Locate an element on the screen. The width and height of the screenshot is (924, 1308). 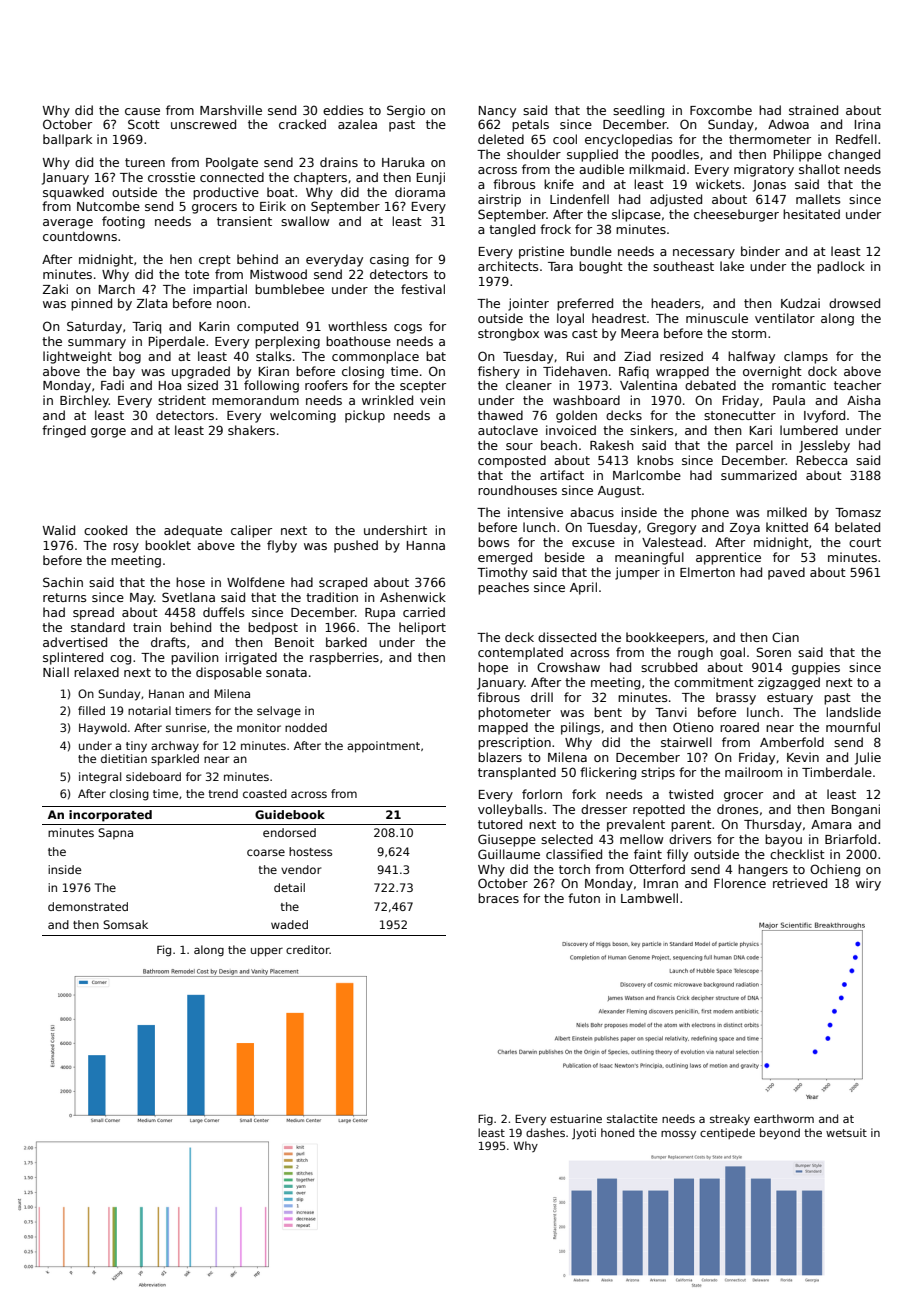
Timberdale is located at coordinates (837, 772).
